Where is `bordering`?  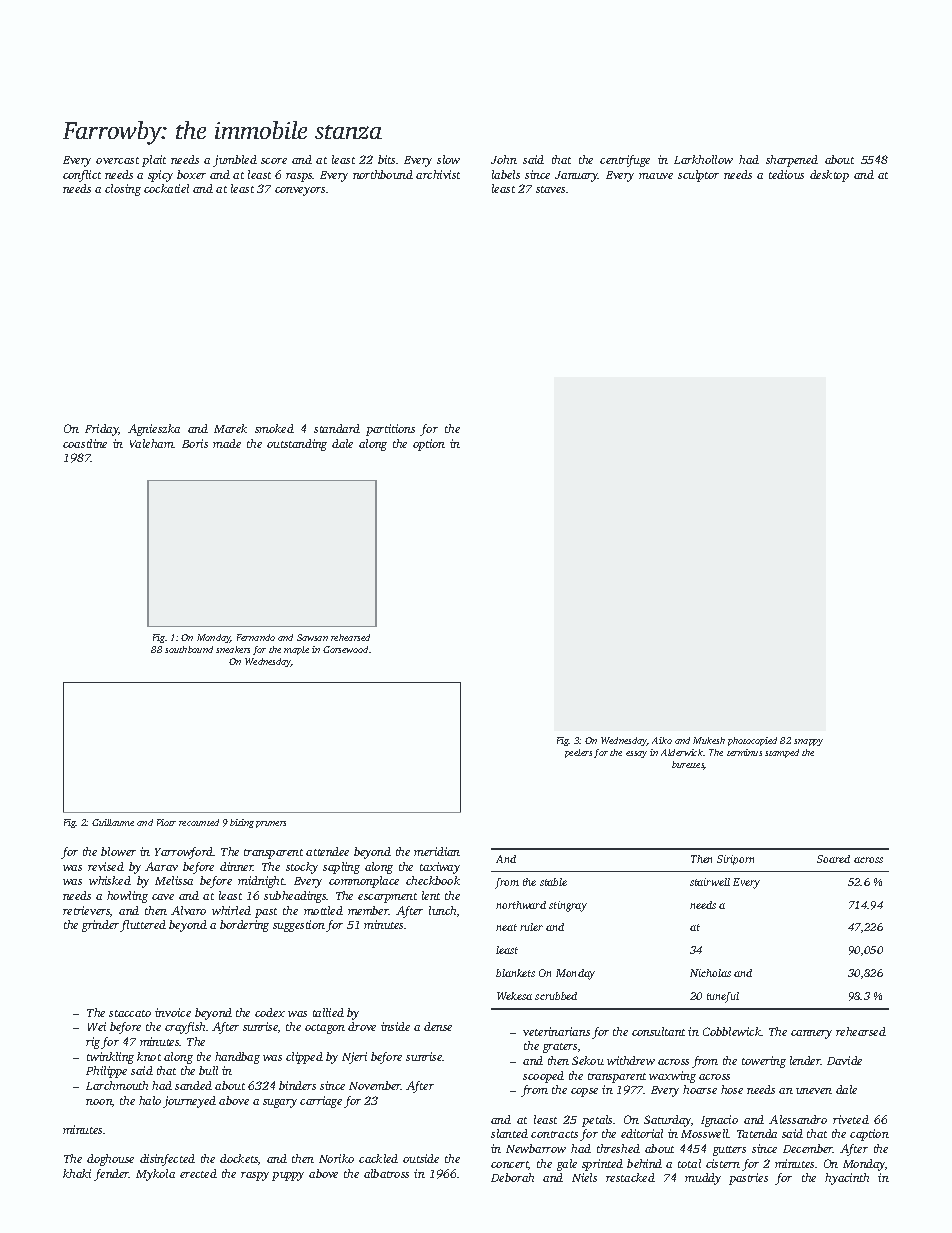 bordering is located at coordinates (244, 926).
